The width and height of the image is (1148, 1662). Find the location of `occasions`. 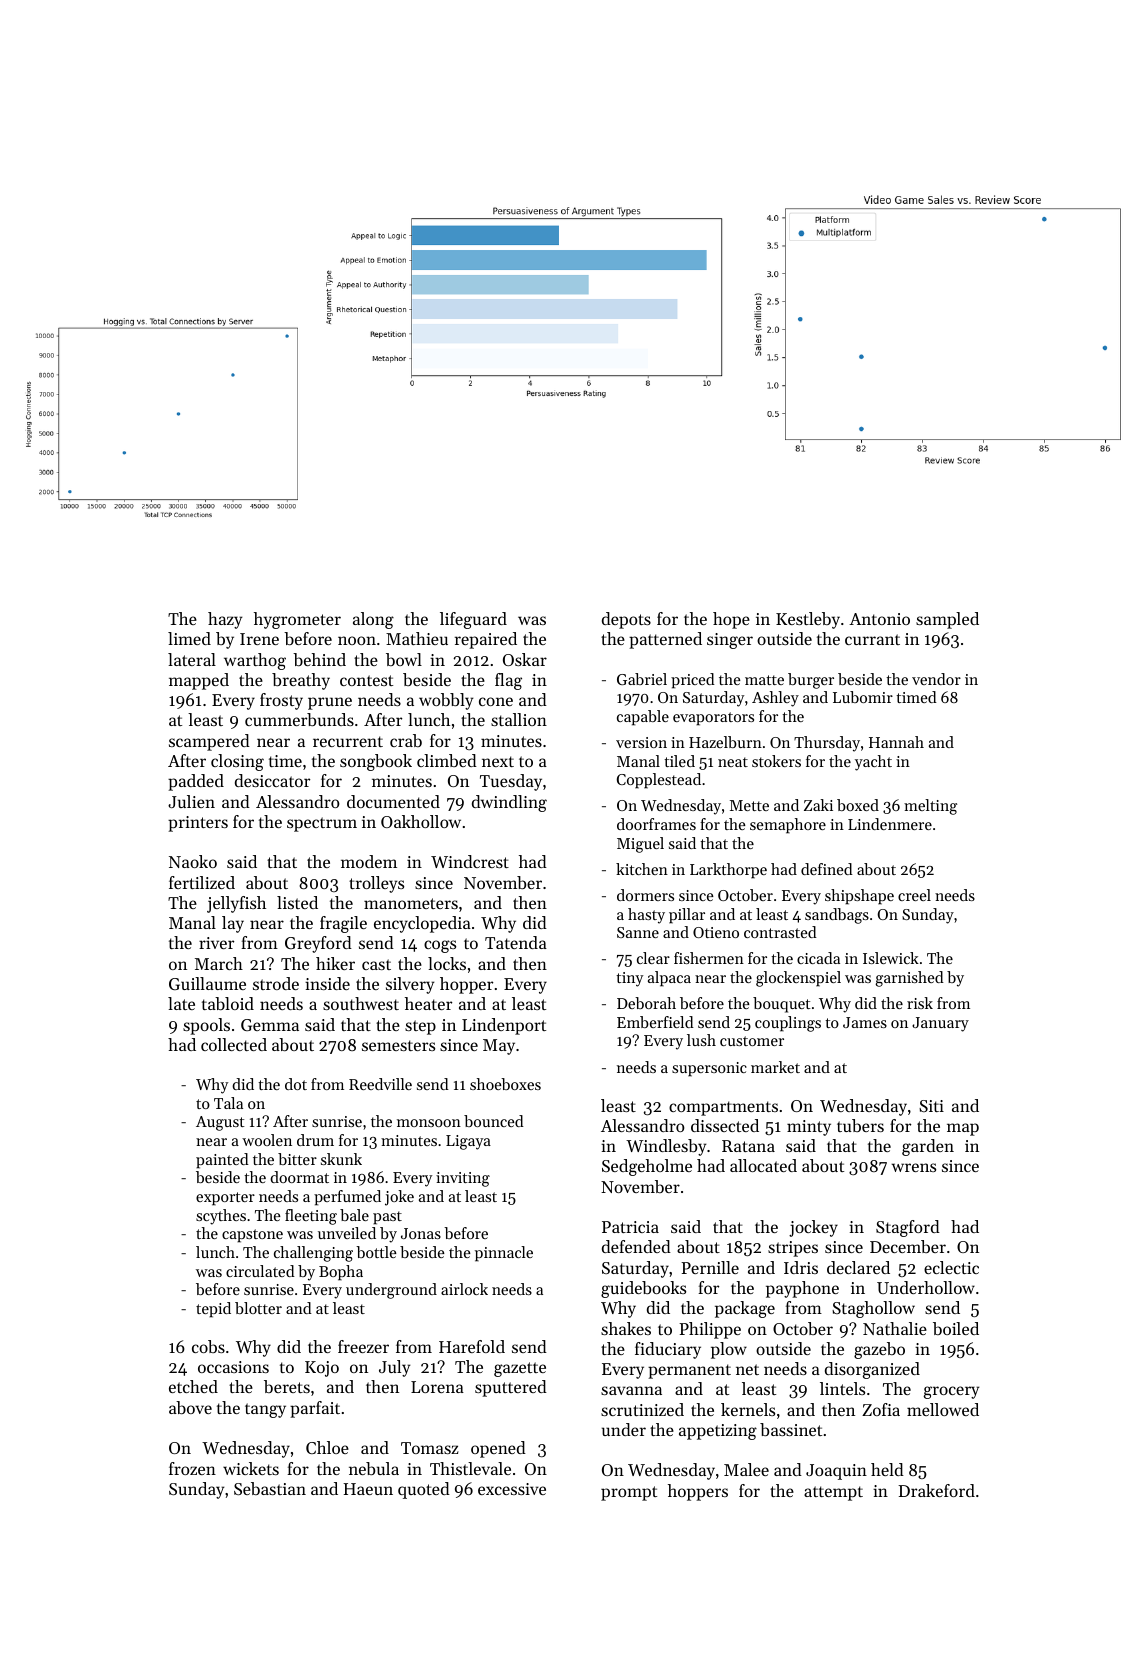

occasions is located at coordinates (233, 1367).
